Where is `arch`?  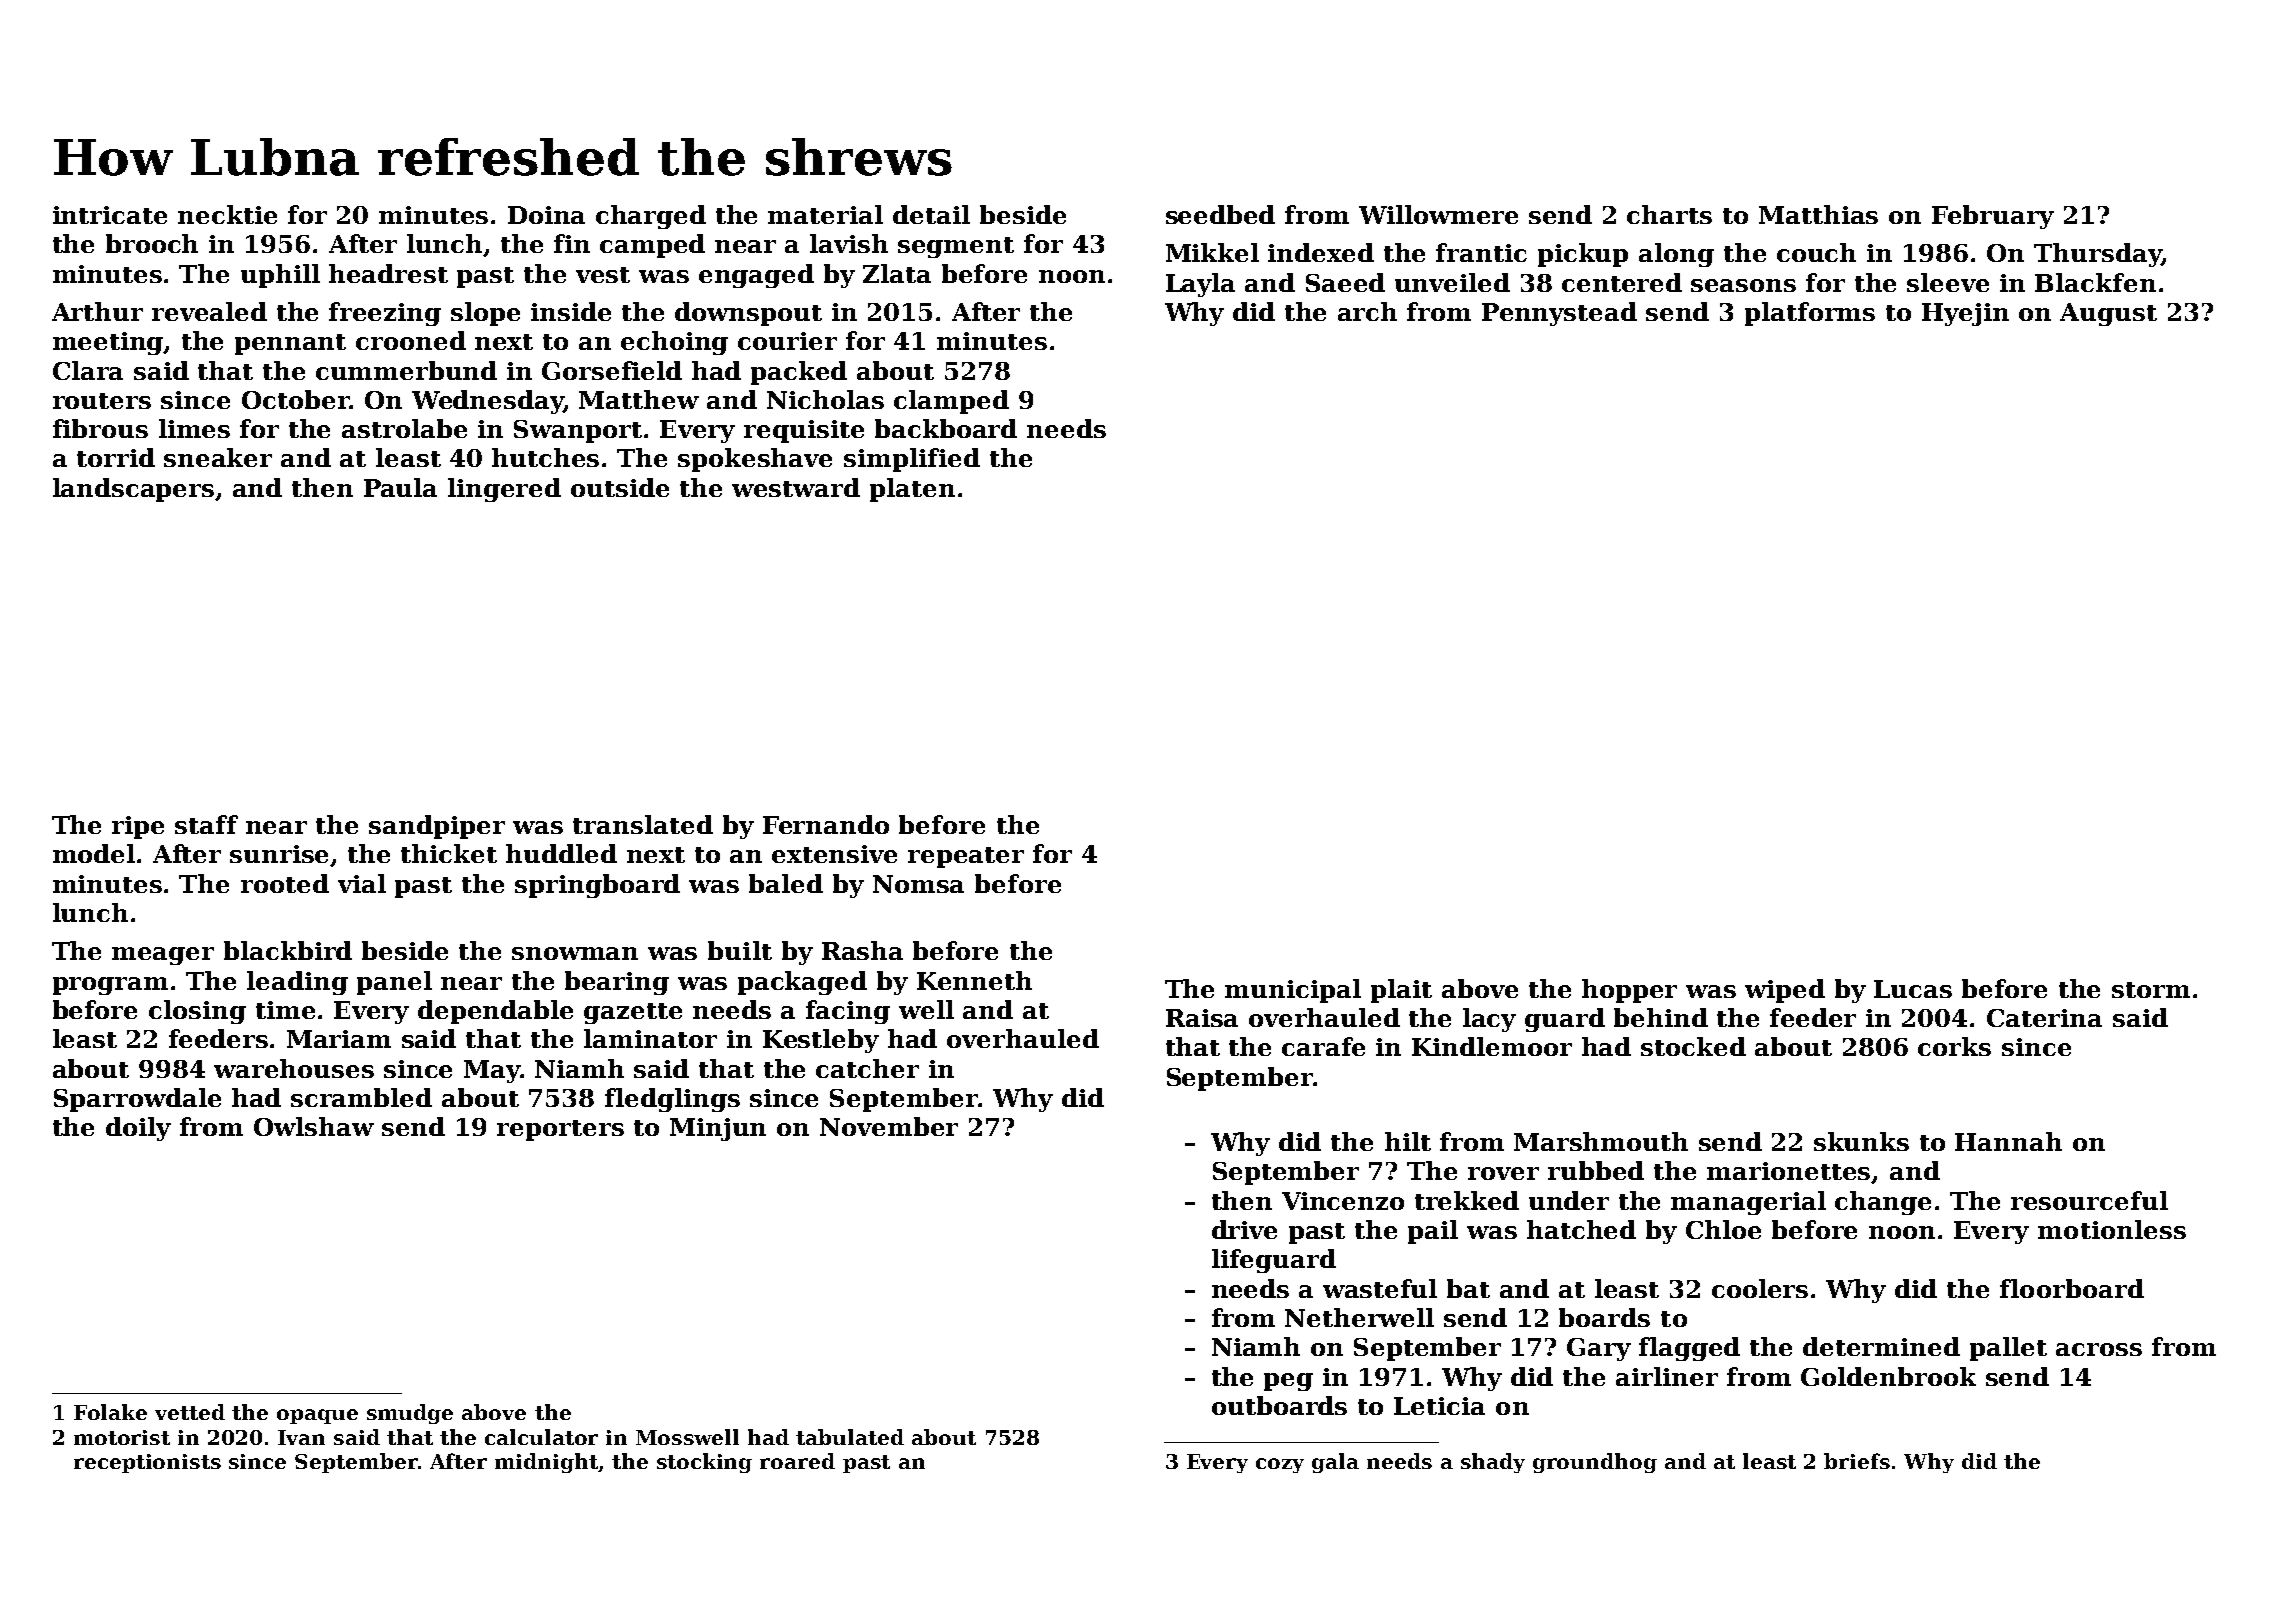
arch is located at coordinates (1367, 311).
